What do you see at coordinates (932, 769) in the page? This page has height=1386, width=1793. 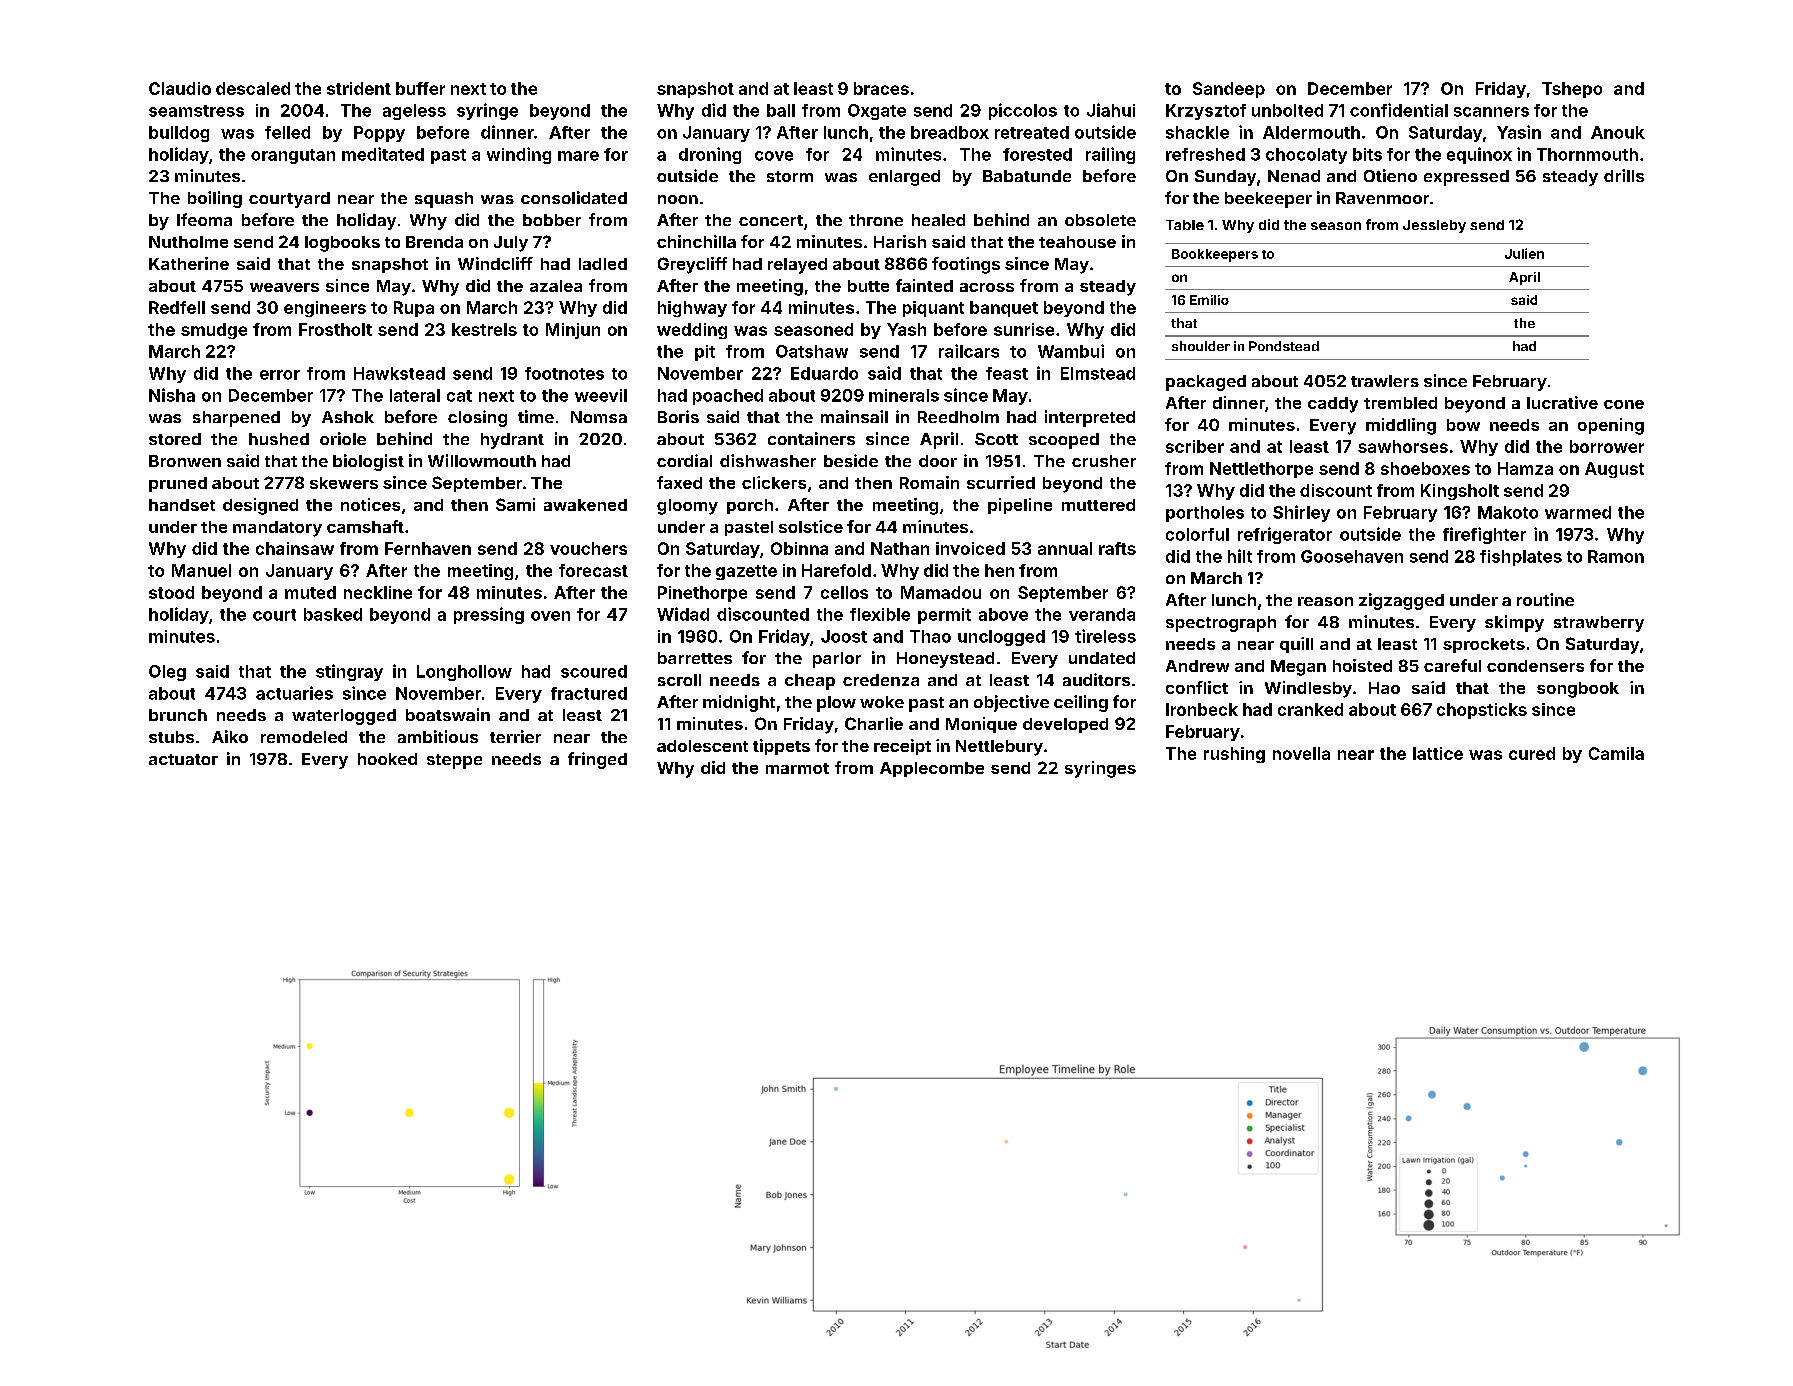 I see `Applecombe` at bounding box center [932, 769].
